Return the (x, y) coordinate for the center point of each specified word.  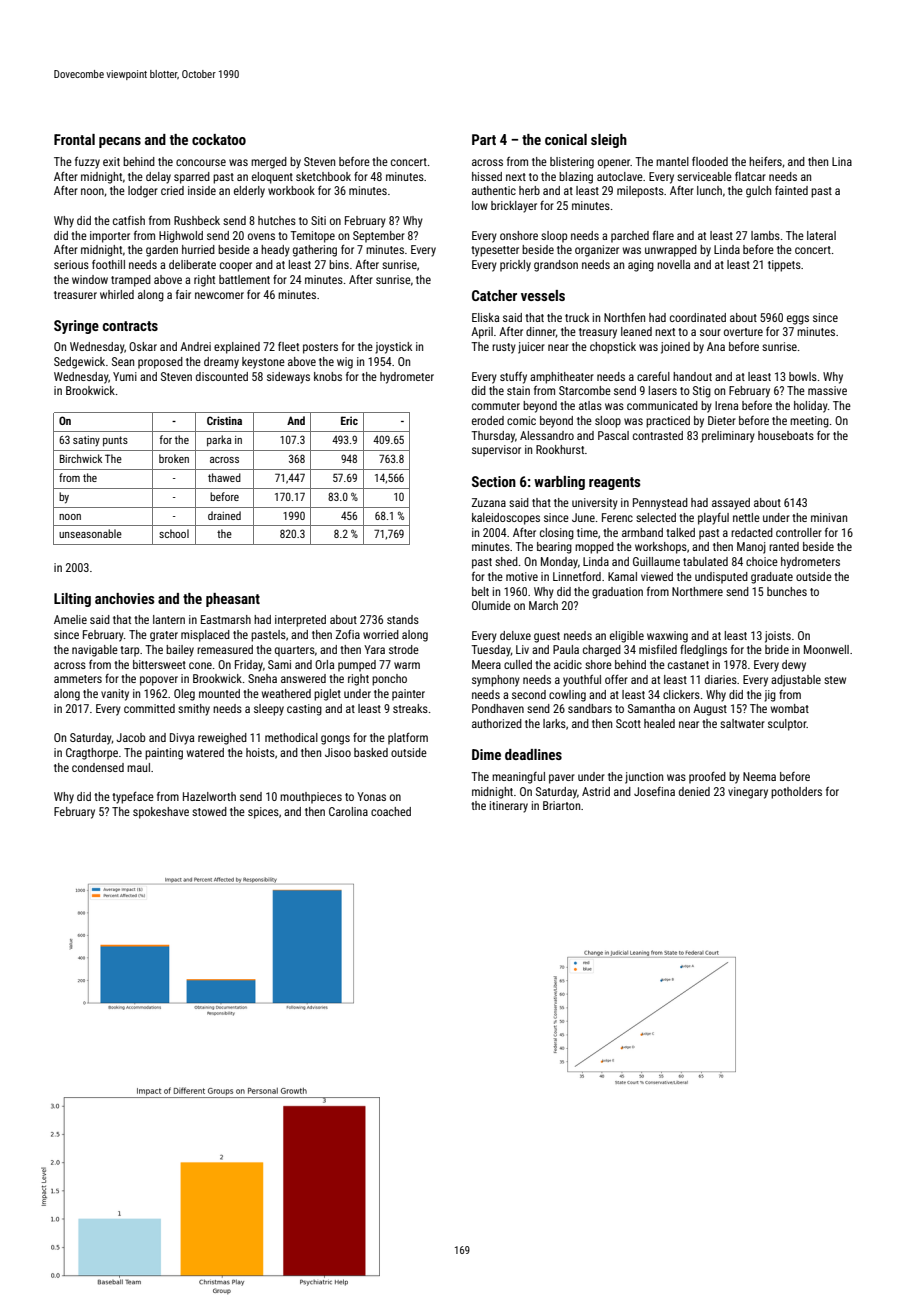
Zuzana (489, 502)
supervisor (496, 451)
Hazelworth (209, 796)
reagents (615, 483)
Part (484, 139)
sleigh (609, 141)
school (174, 533)
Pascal (613, 435)
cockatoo (219, 139)
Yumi (125, 376)
